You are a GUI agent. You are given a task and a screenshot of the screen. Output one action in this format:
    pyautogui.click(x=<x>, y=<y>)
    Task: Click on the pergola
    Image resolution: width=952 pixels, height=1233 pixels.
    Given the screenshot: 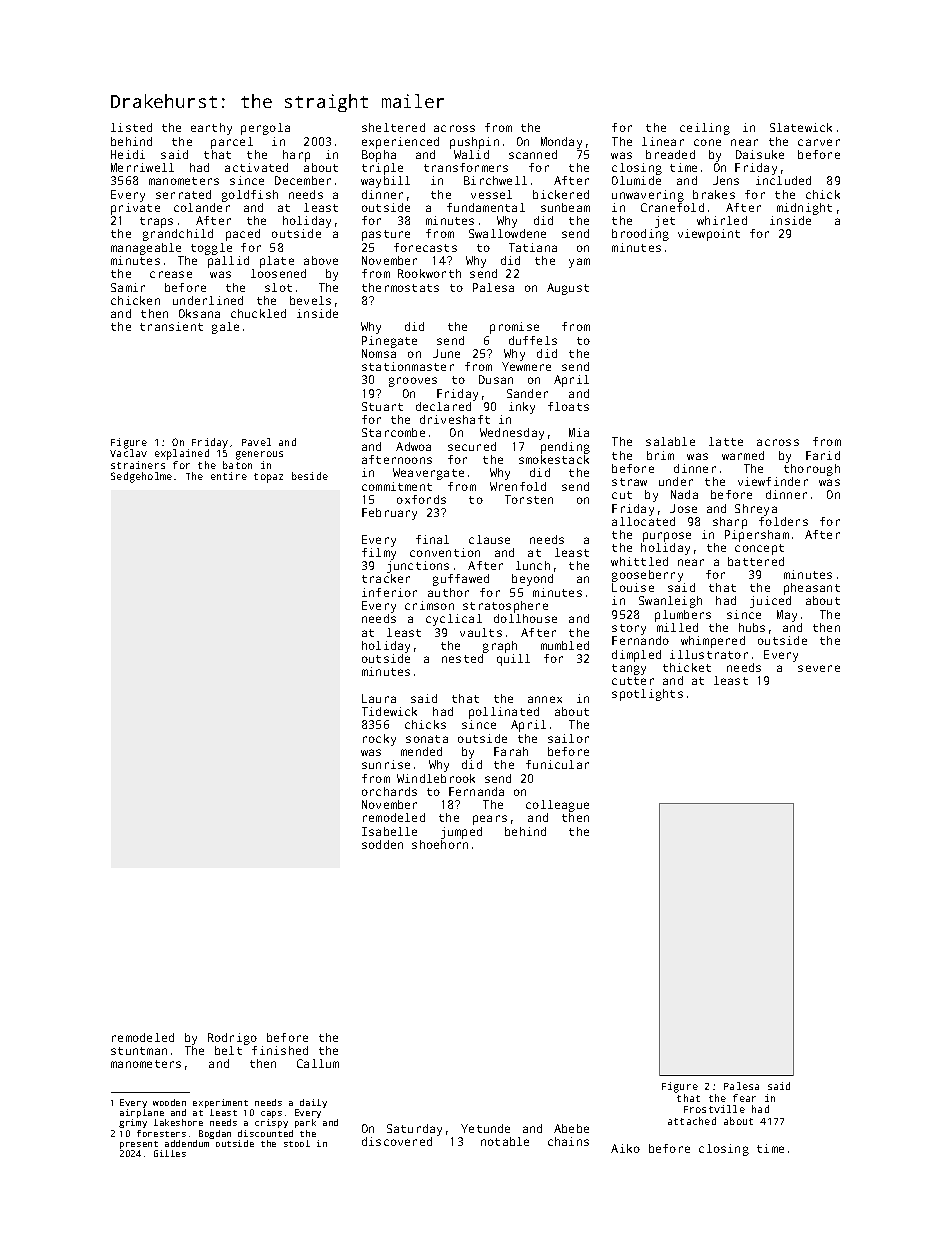 What is the action you would take?
    pyautogui.click(x=265, y=129)
